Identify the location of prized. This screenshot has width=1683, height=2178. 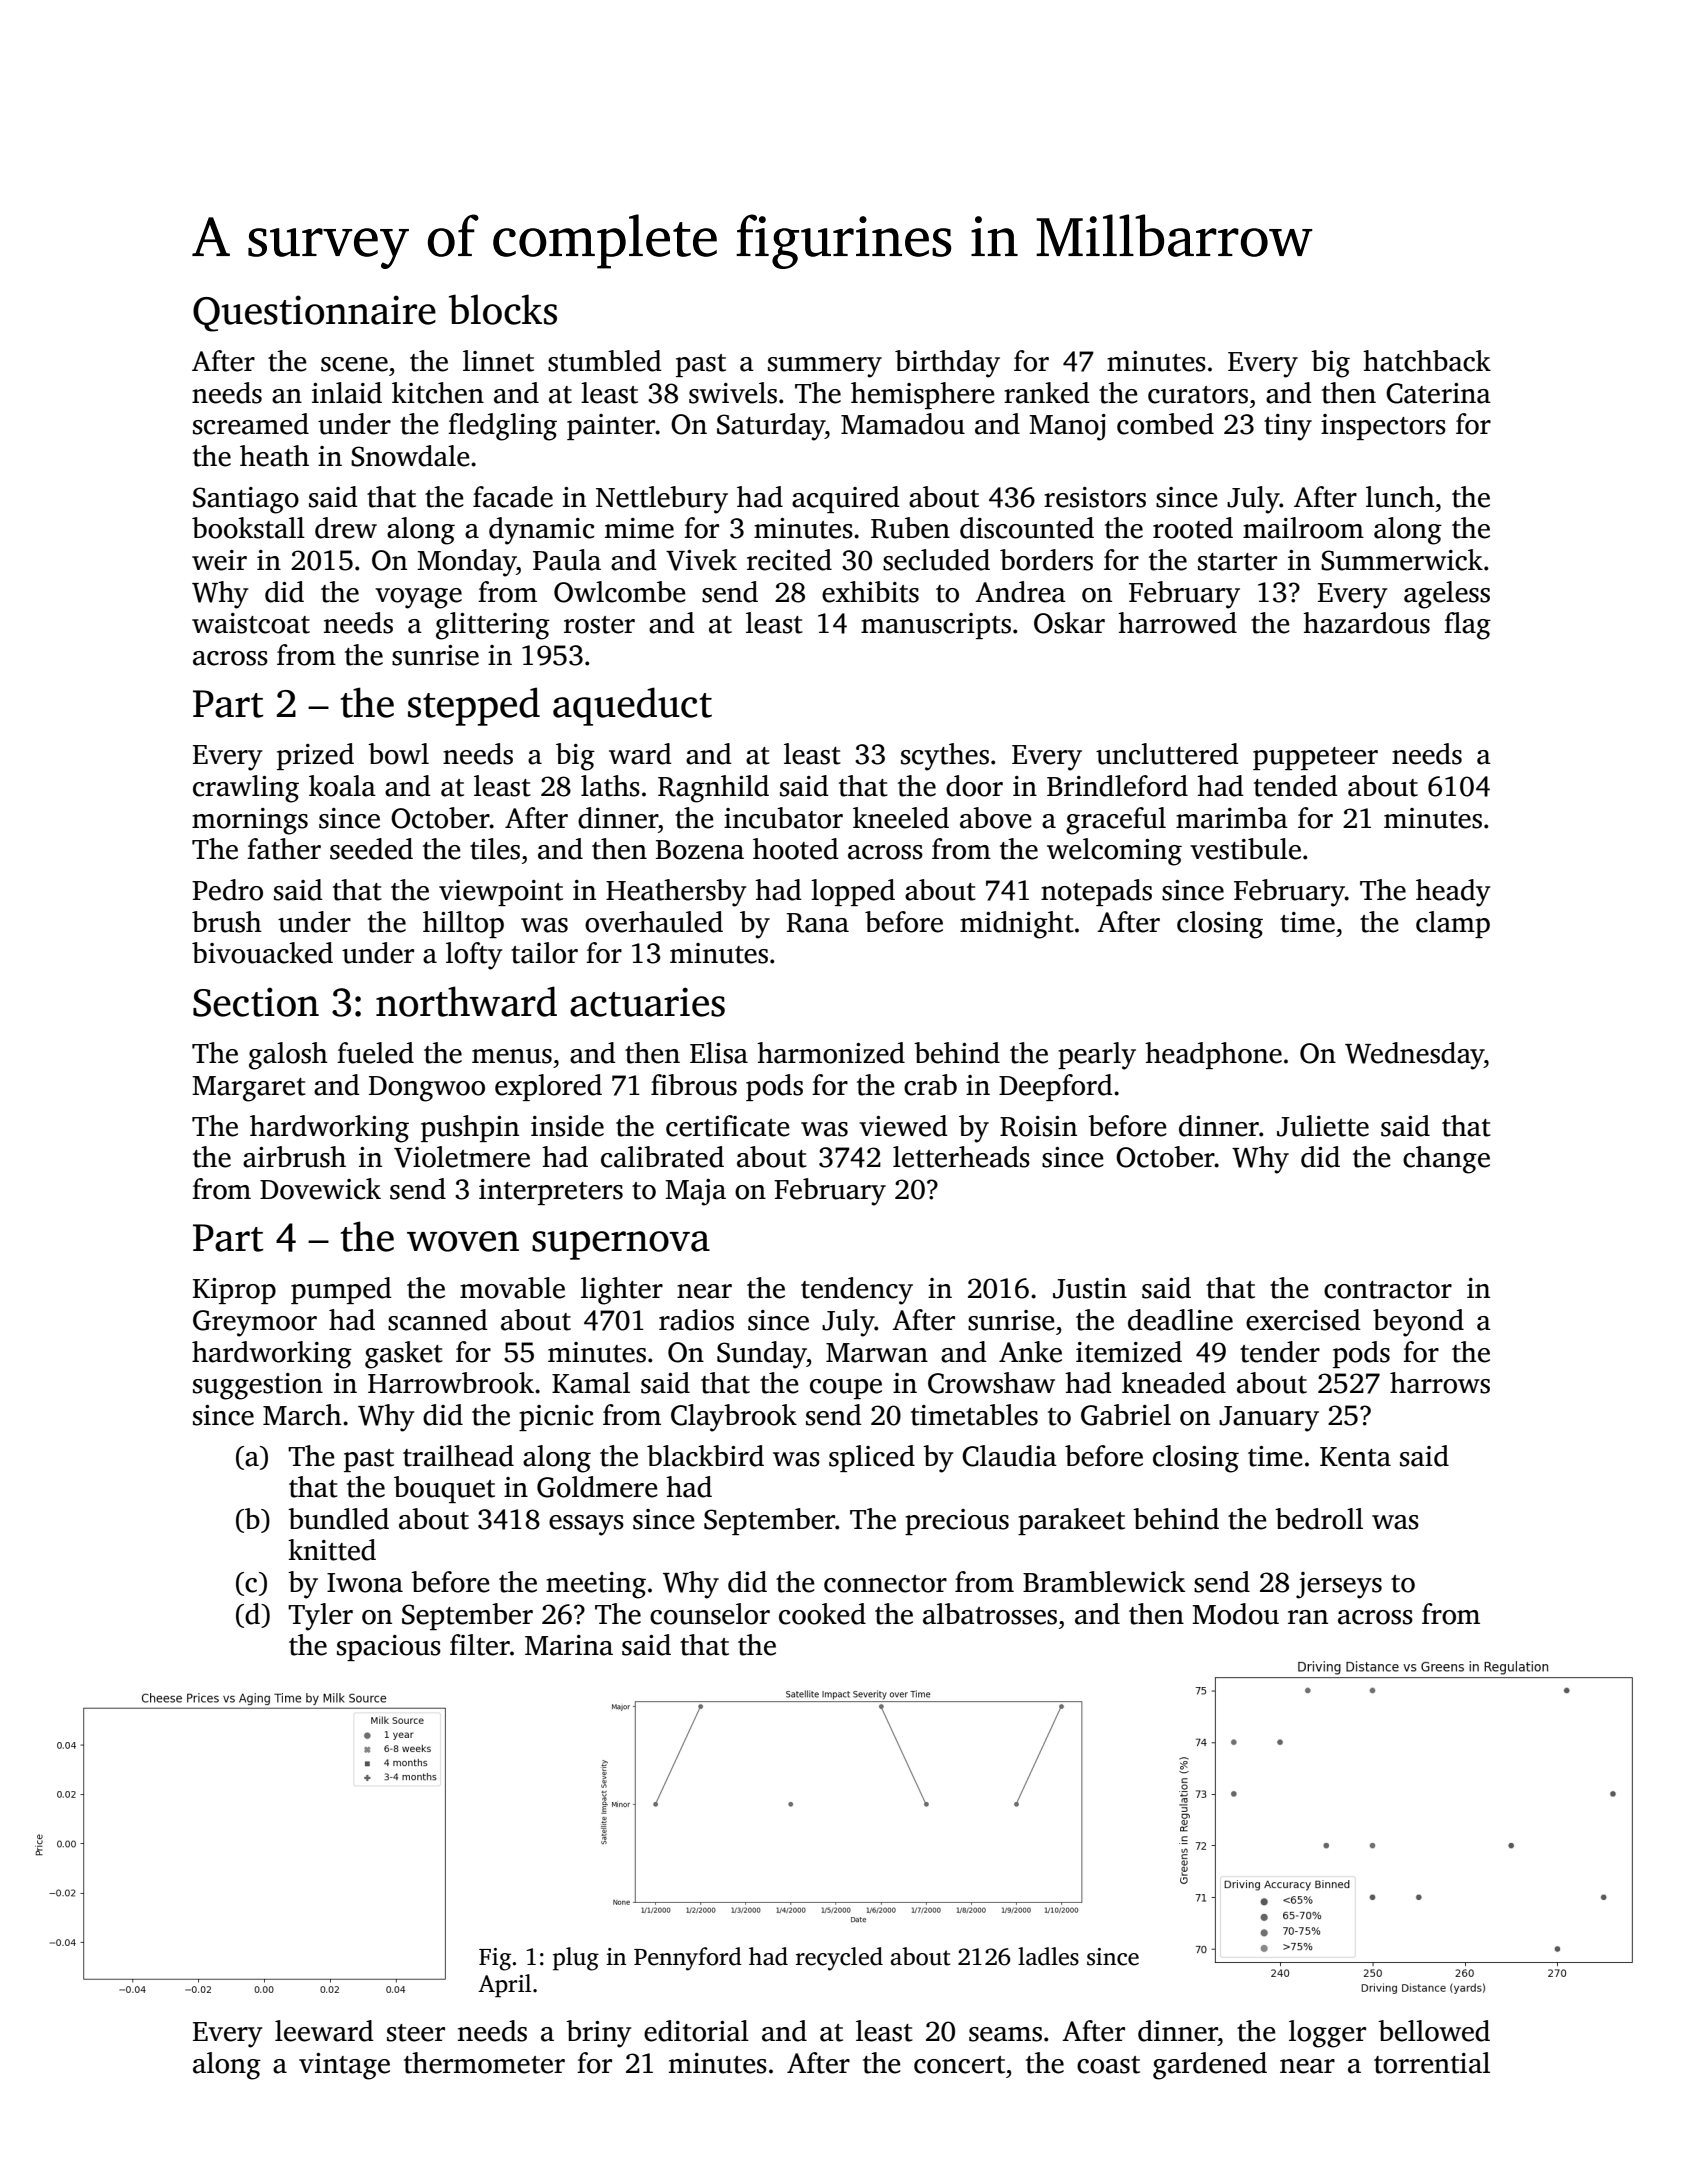
(315, 756).
